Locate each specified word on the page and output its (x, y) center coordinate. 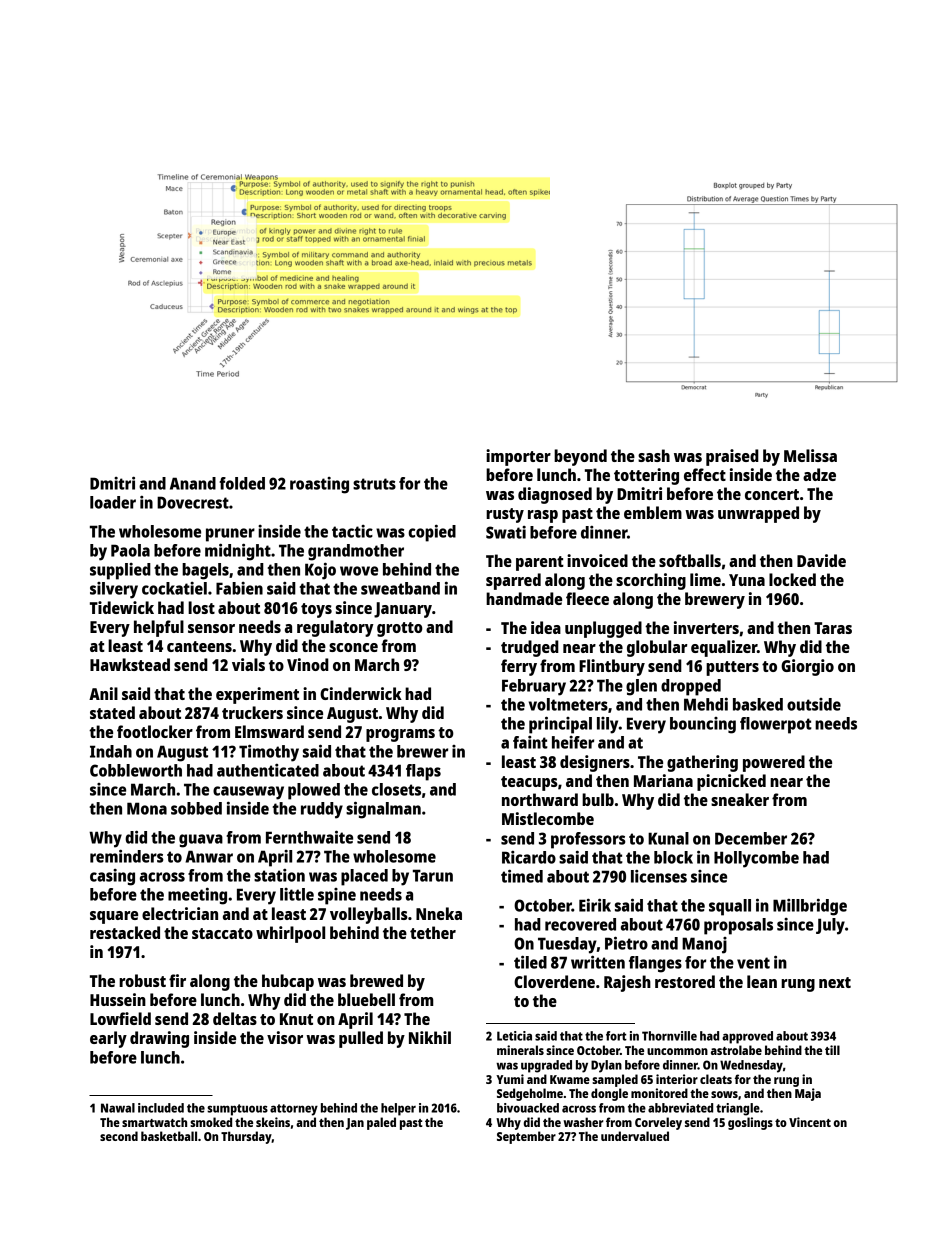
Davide (821, 560)
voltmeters (568, 704)
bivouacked (528, 1108)
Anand (193, 483)
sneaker (740, 799)
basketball (169, 1136)
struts (374, 484)
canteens (199, 646)
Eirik (595, 905)
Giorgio (807, 667)
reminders (127, 856)
